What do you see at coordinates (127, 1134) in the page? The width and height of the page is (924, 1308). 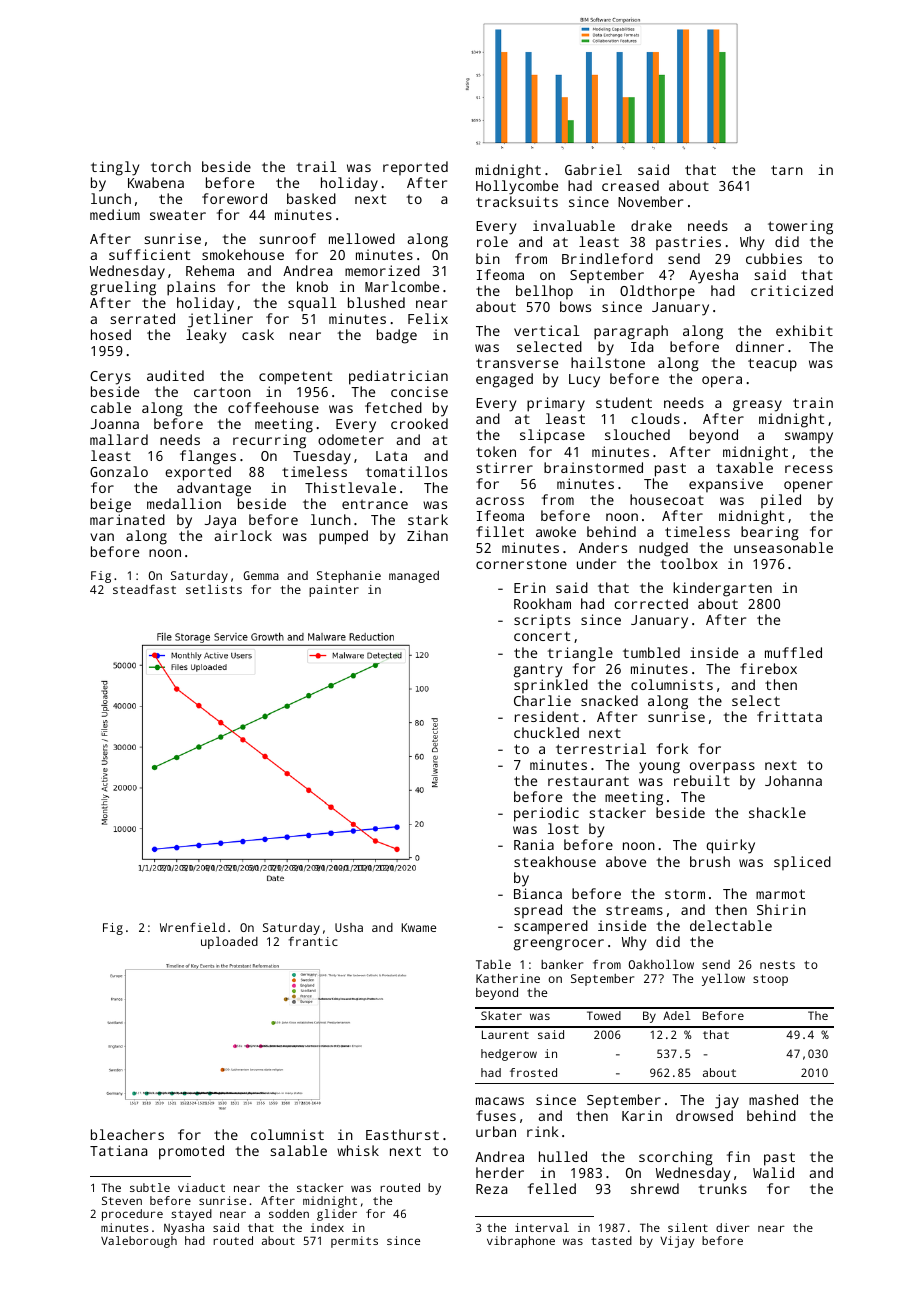 I see `bleachers` at bounding box center [127, 1134].
